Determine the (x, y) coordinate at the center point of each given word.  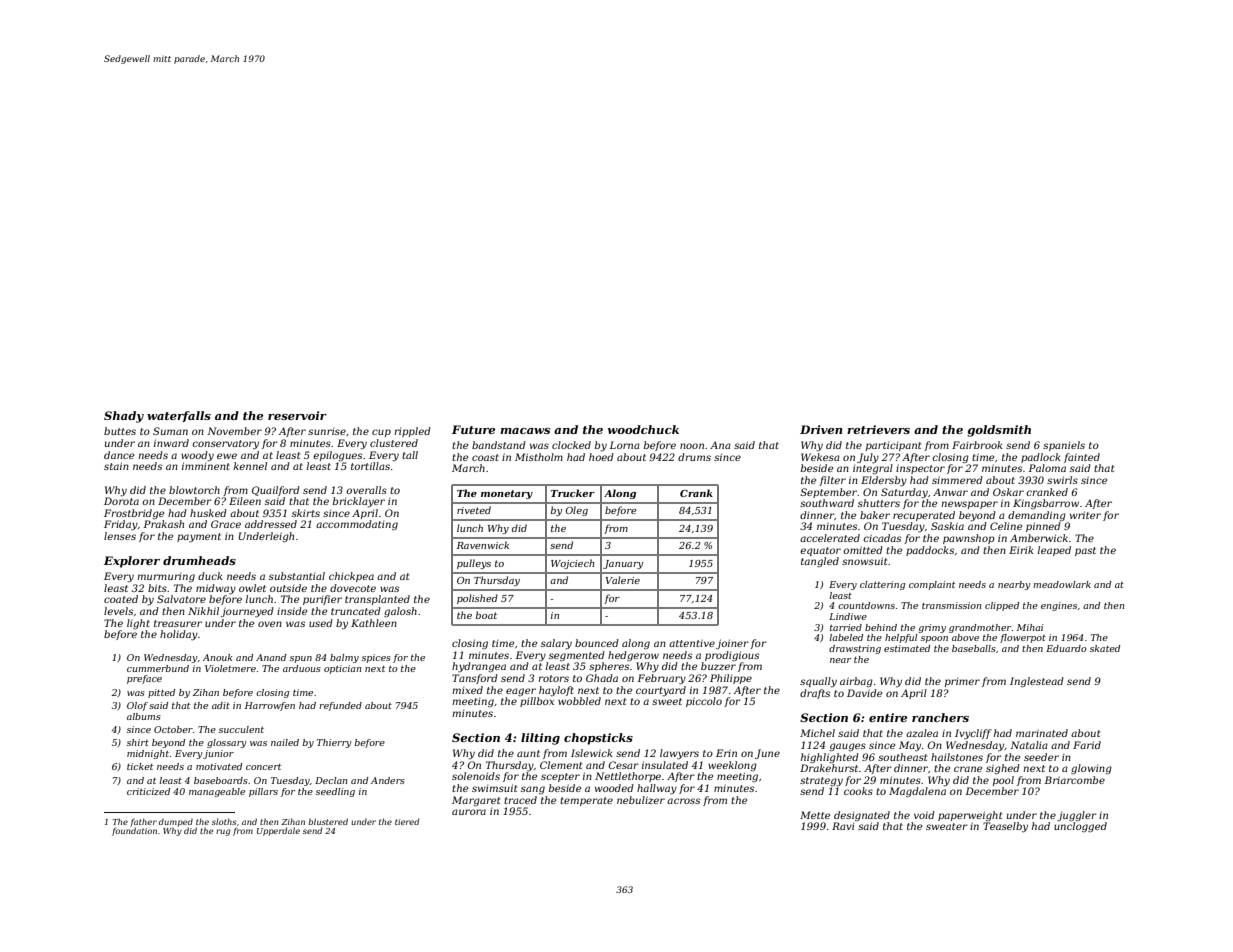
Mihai (1030, 627)
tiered (407, 821)
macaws (525, 431)
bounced (597, 643)
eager (521, 692)
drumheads (199, 560)
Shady (124, 417)
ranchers (940, 717)
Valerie (622, 580)
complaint (932, 585)
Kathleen (374, 623)
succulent (241, 729)
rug (223, 832)
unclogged (1080, 827)
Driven (821, 429)
